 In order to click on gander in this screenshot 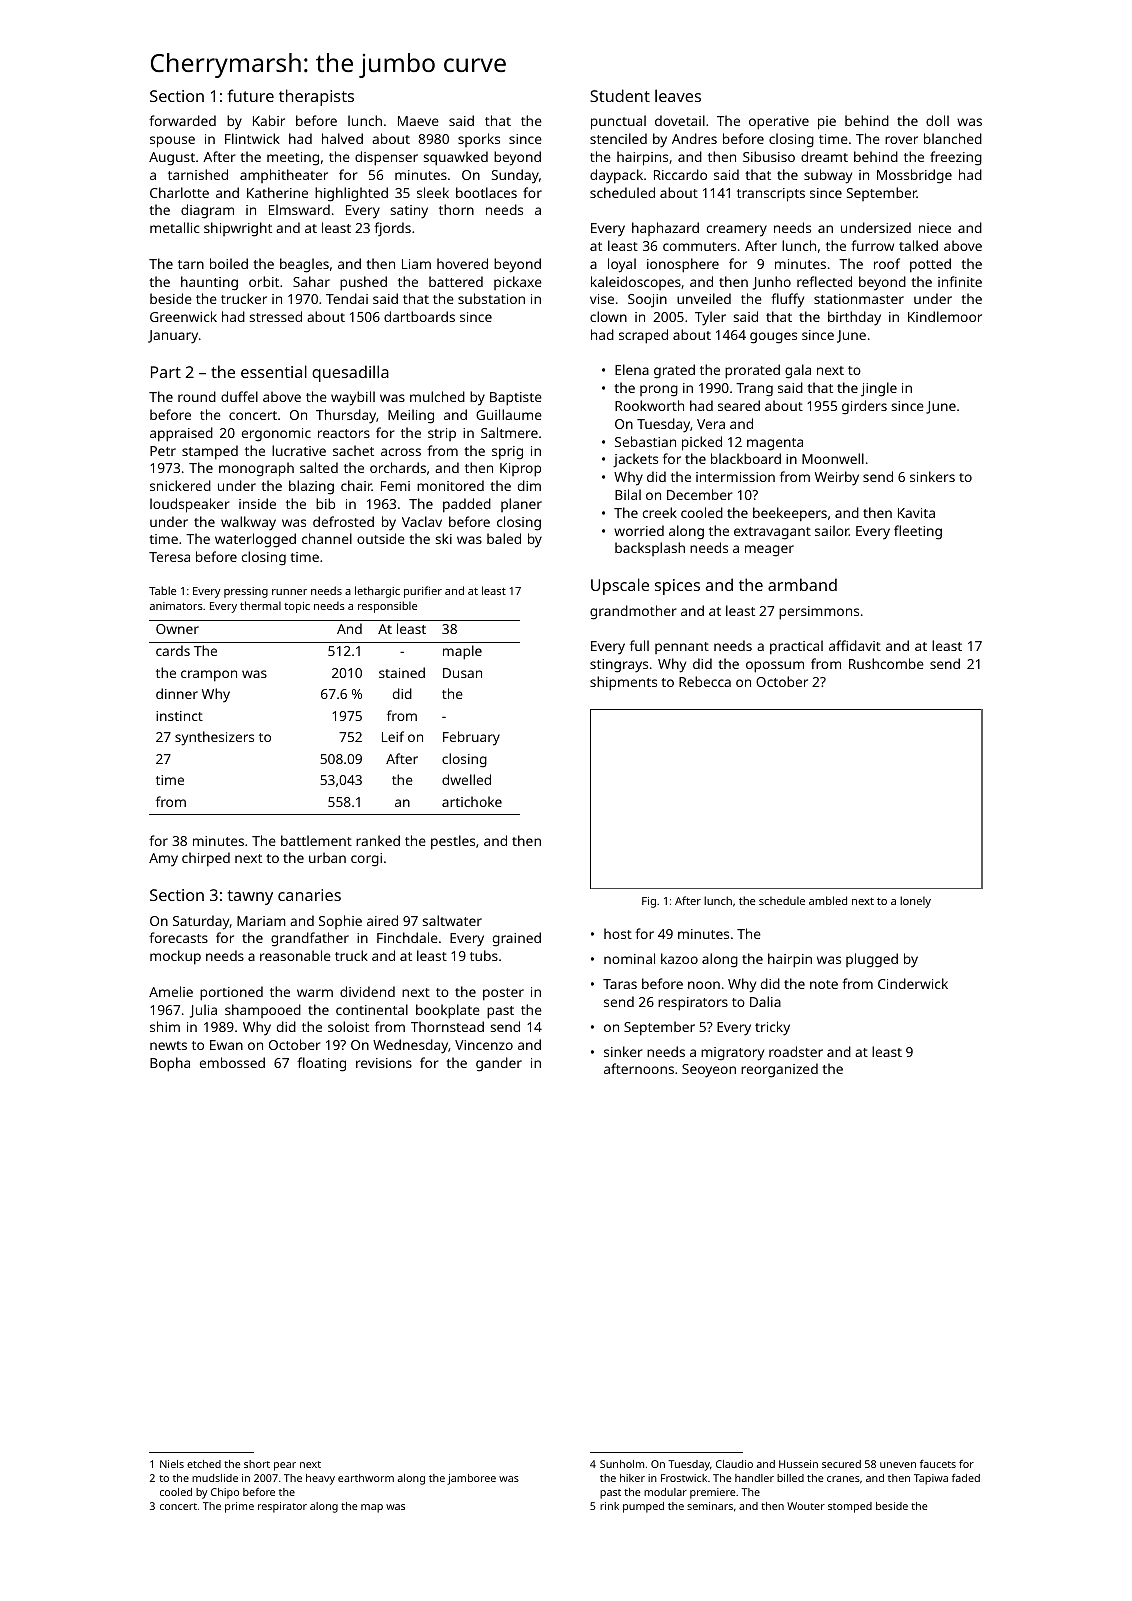, I will do `click(499, 1064)`.
